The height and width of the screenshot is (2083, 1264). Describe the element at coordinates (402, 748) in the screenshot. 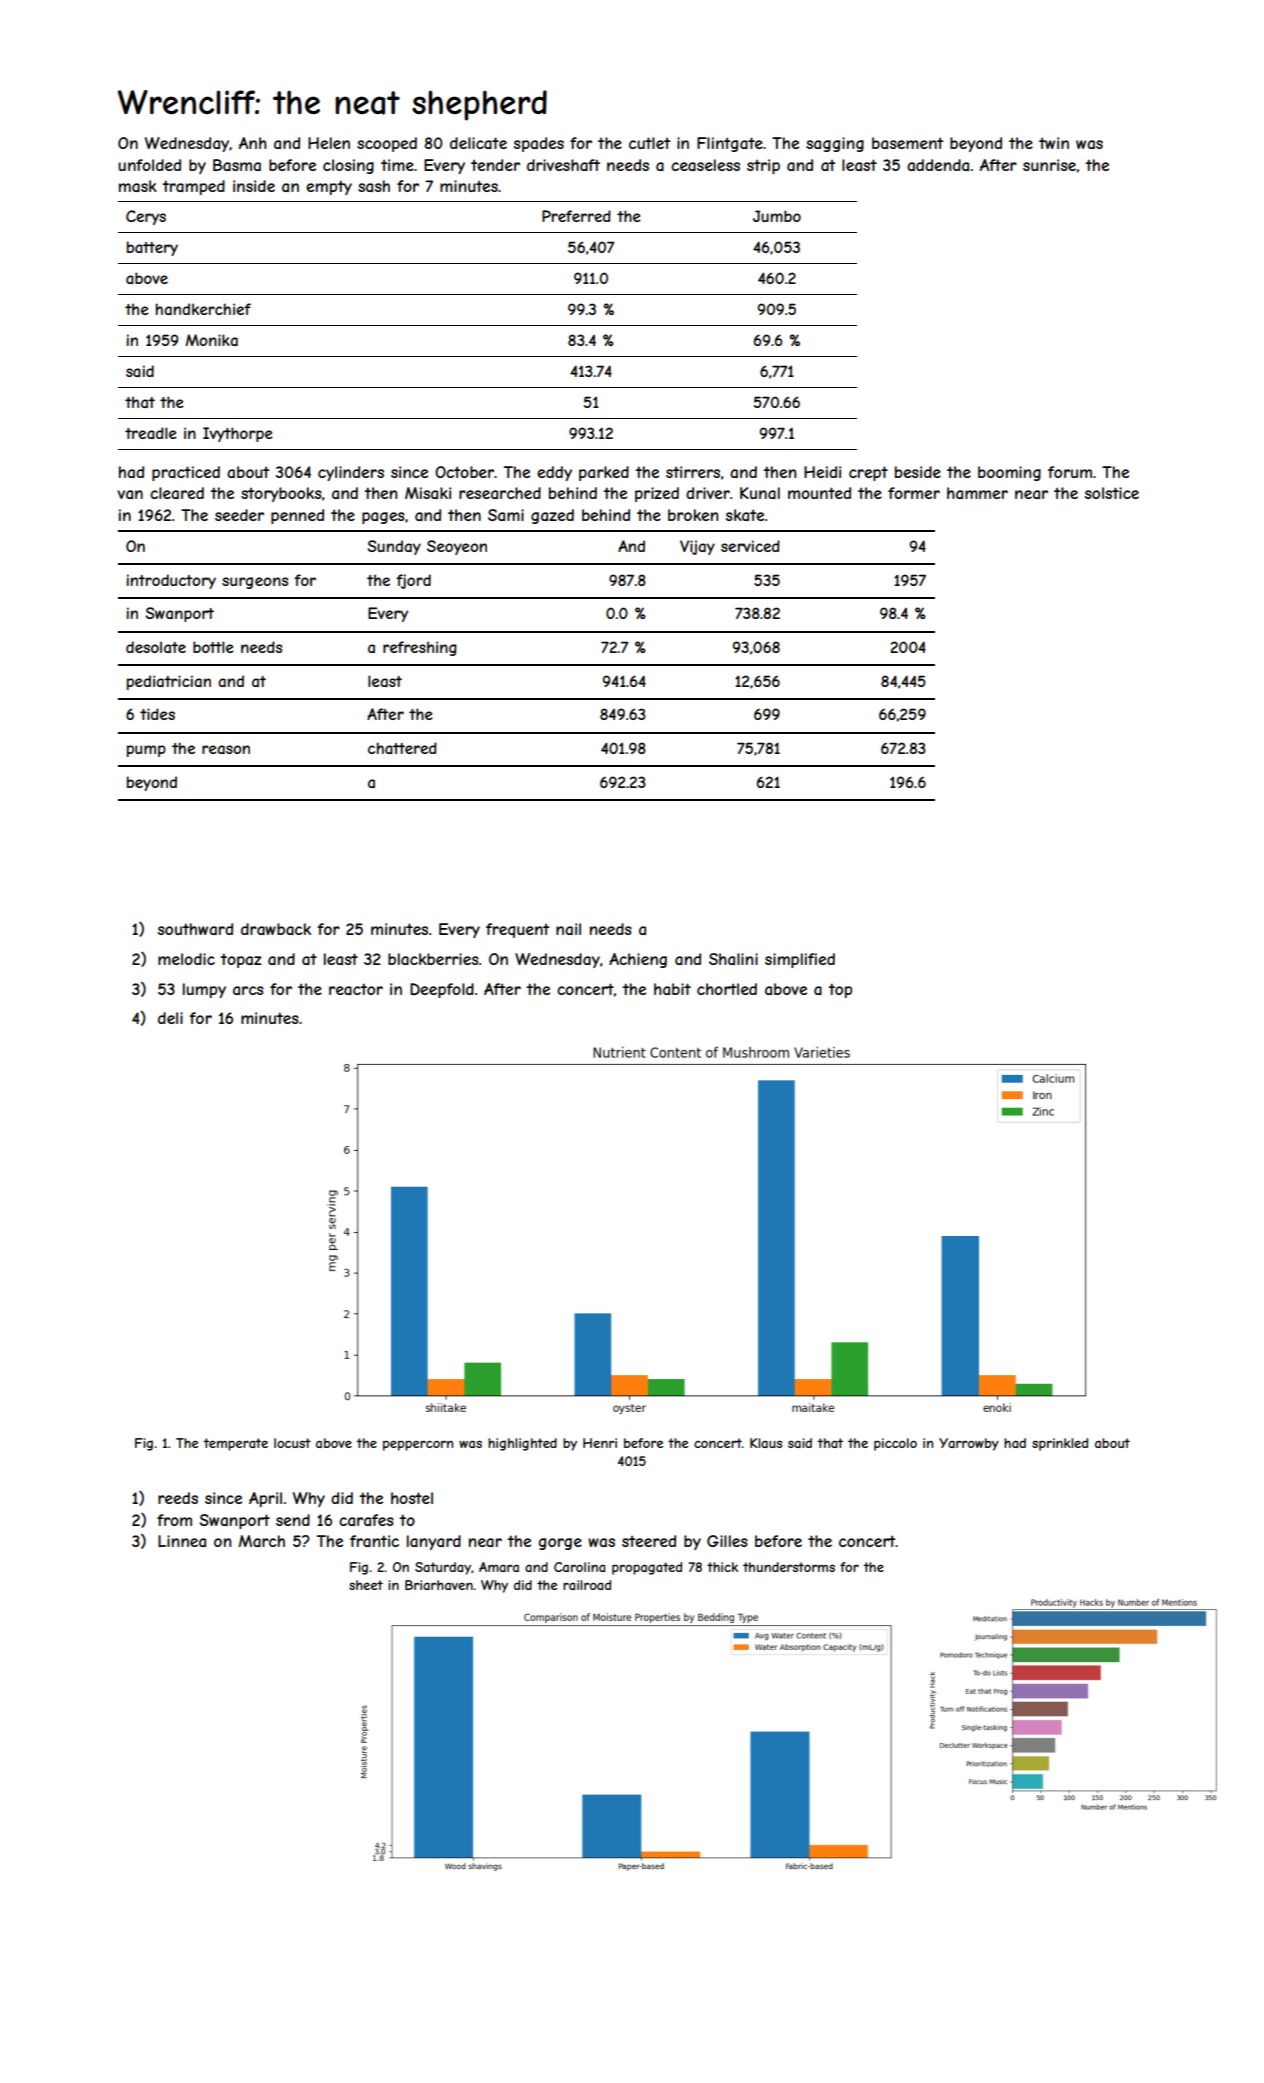

I see `chattered` at that location.
